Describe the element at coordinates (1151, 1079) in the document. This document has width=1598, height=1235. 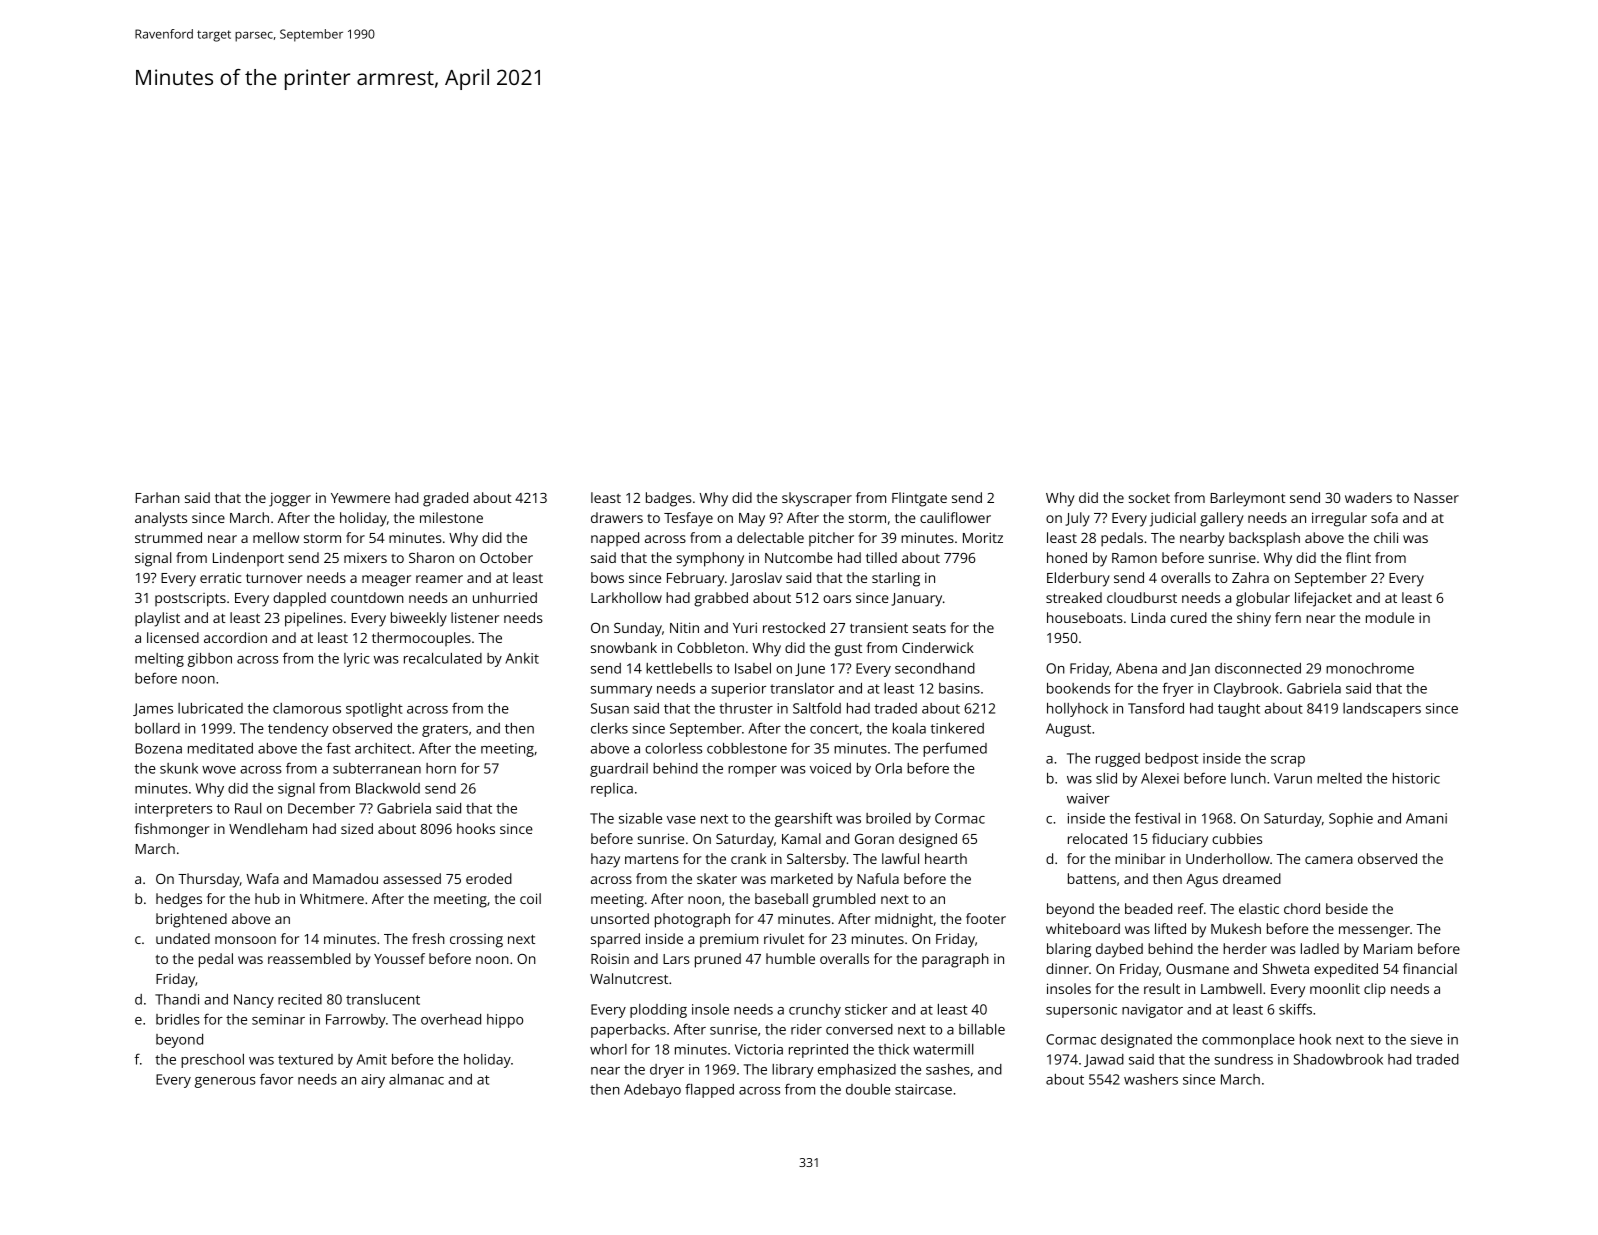
I see `washers` at that location.
